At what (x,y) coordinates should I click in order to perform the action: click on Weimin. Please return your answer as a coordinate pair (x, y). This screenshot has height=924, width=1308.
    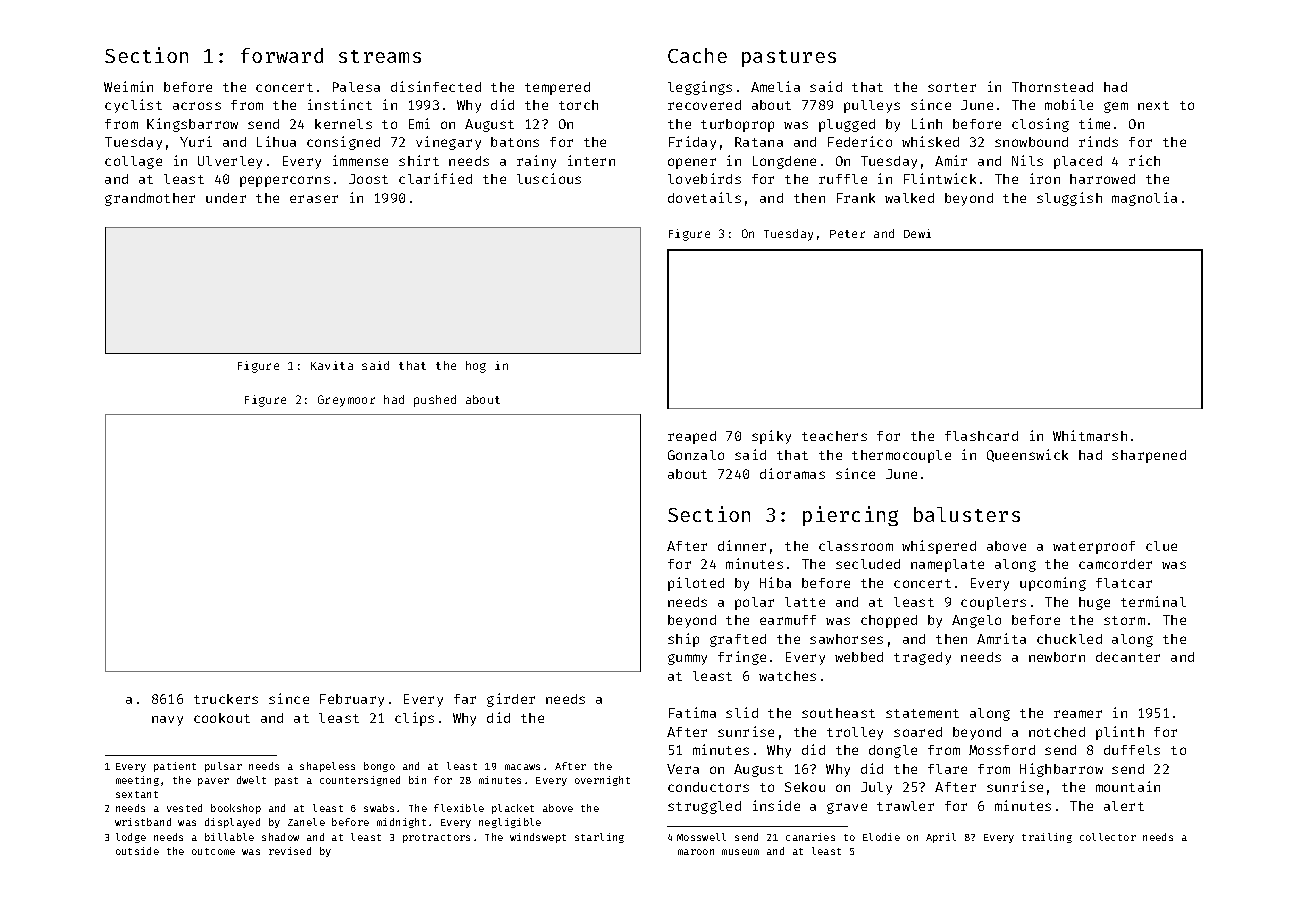
    Looking at the image, I should click on (128, 86).
